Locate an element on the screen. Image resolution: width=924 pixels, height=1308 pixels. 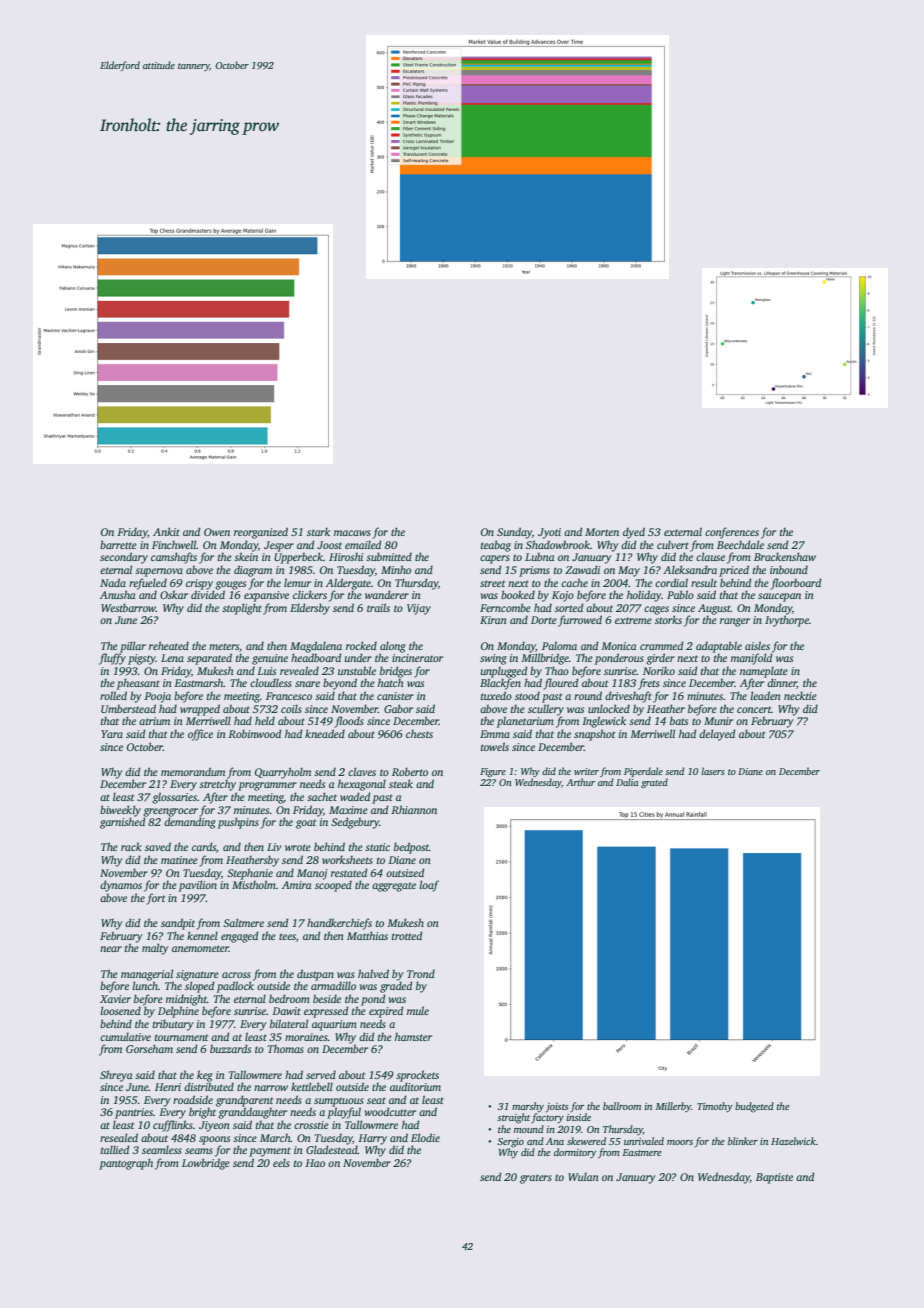
loaf is located at coordinates (429, 886).
